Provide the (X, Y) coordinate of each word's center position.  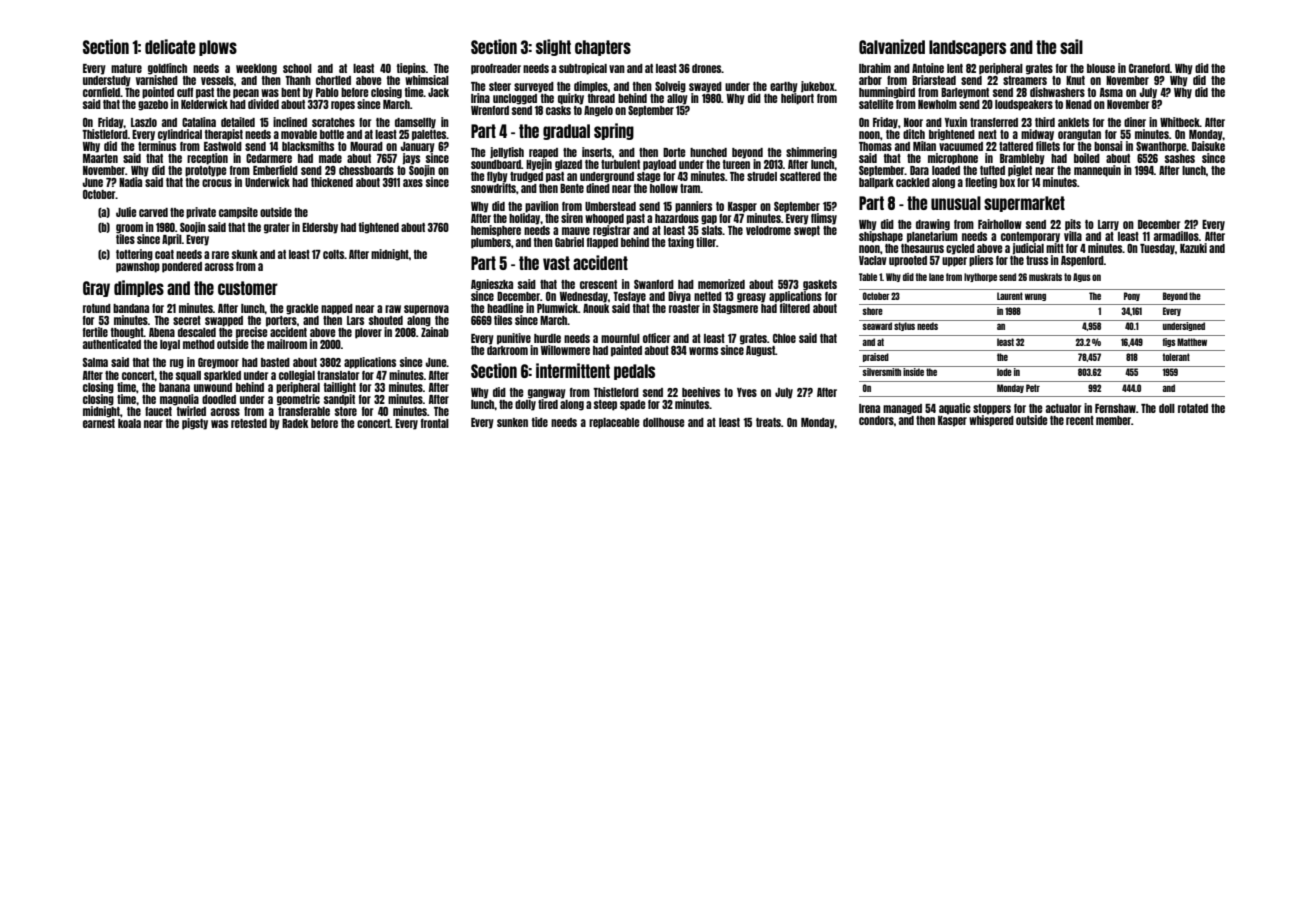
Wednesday (584, 297)
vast (556, 263)
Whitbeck (1180, 122)
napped (337, 309)
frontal (435, 423)
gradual (566, 132)
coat (164, 254)
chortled (333, 80)
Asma (1111, 92)
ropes (343, 106)
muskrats (1045, 277)
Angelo (598, 111)
